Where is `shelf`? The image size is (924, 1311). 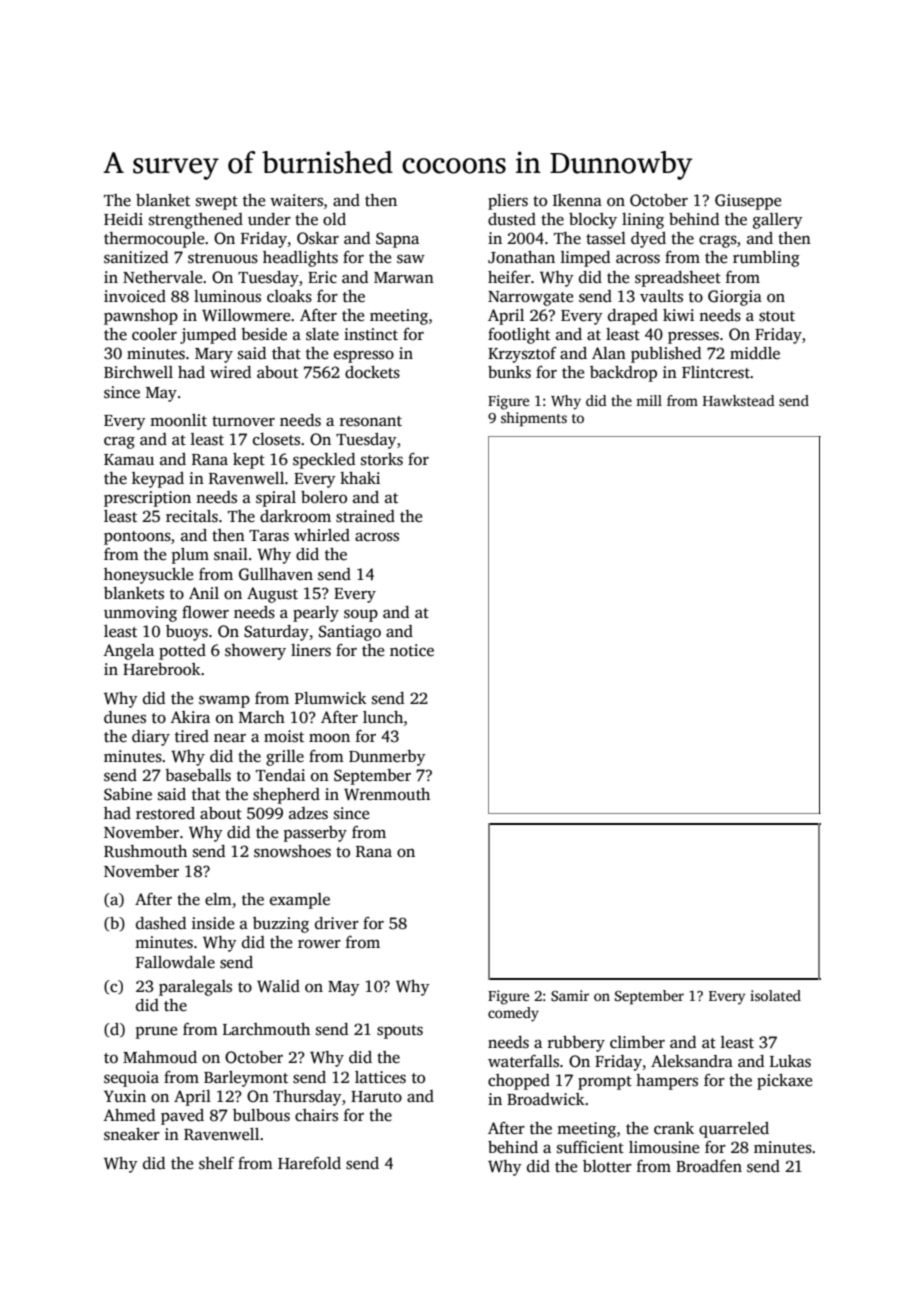
shelf is located at coordinates (216, 1163).
